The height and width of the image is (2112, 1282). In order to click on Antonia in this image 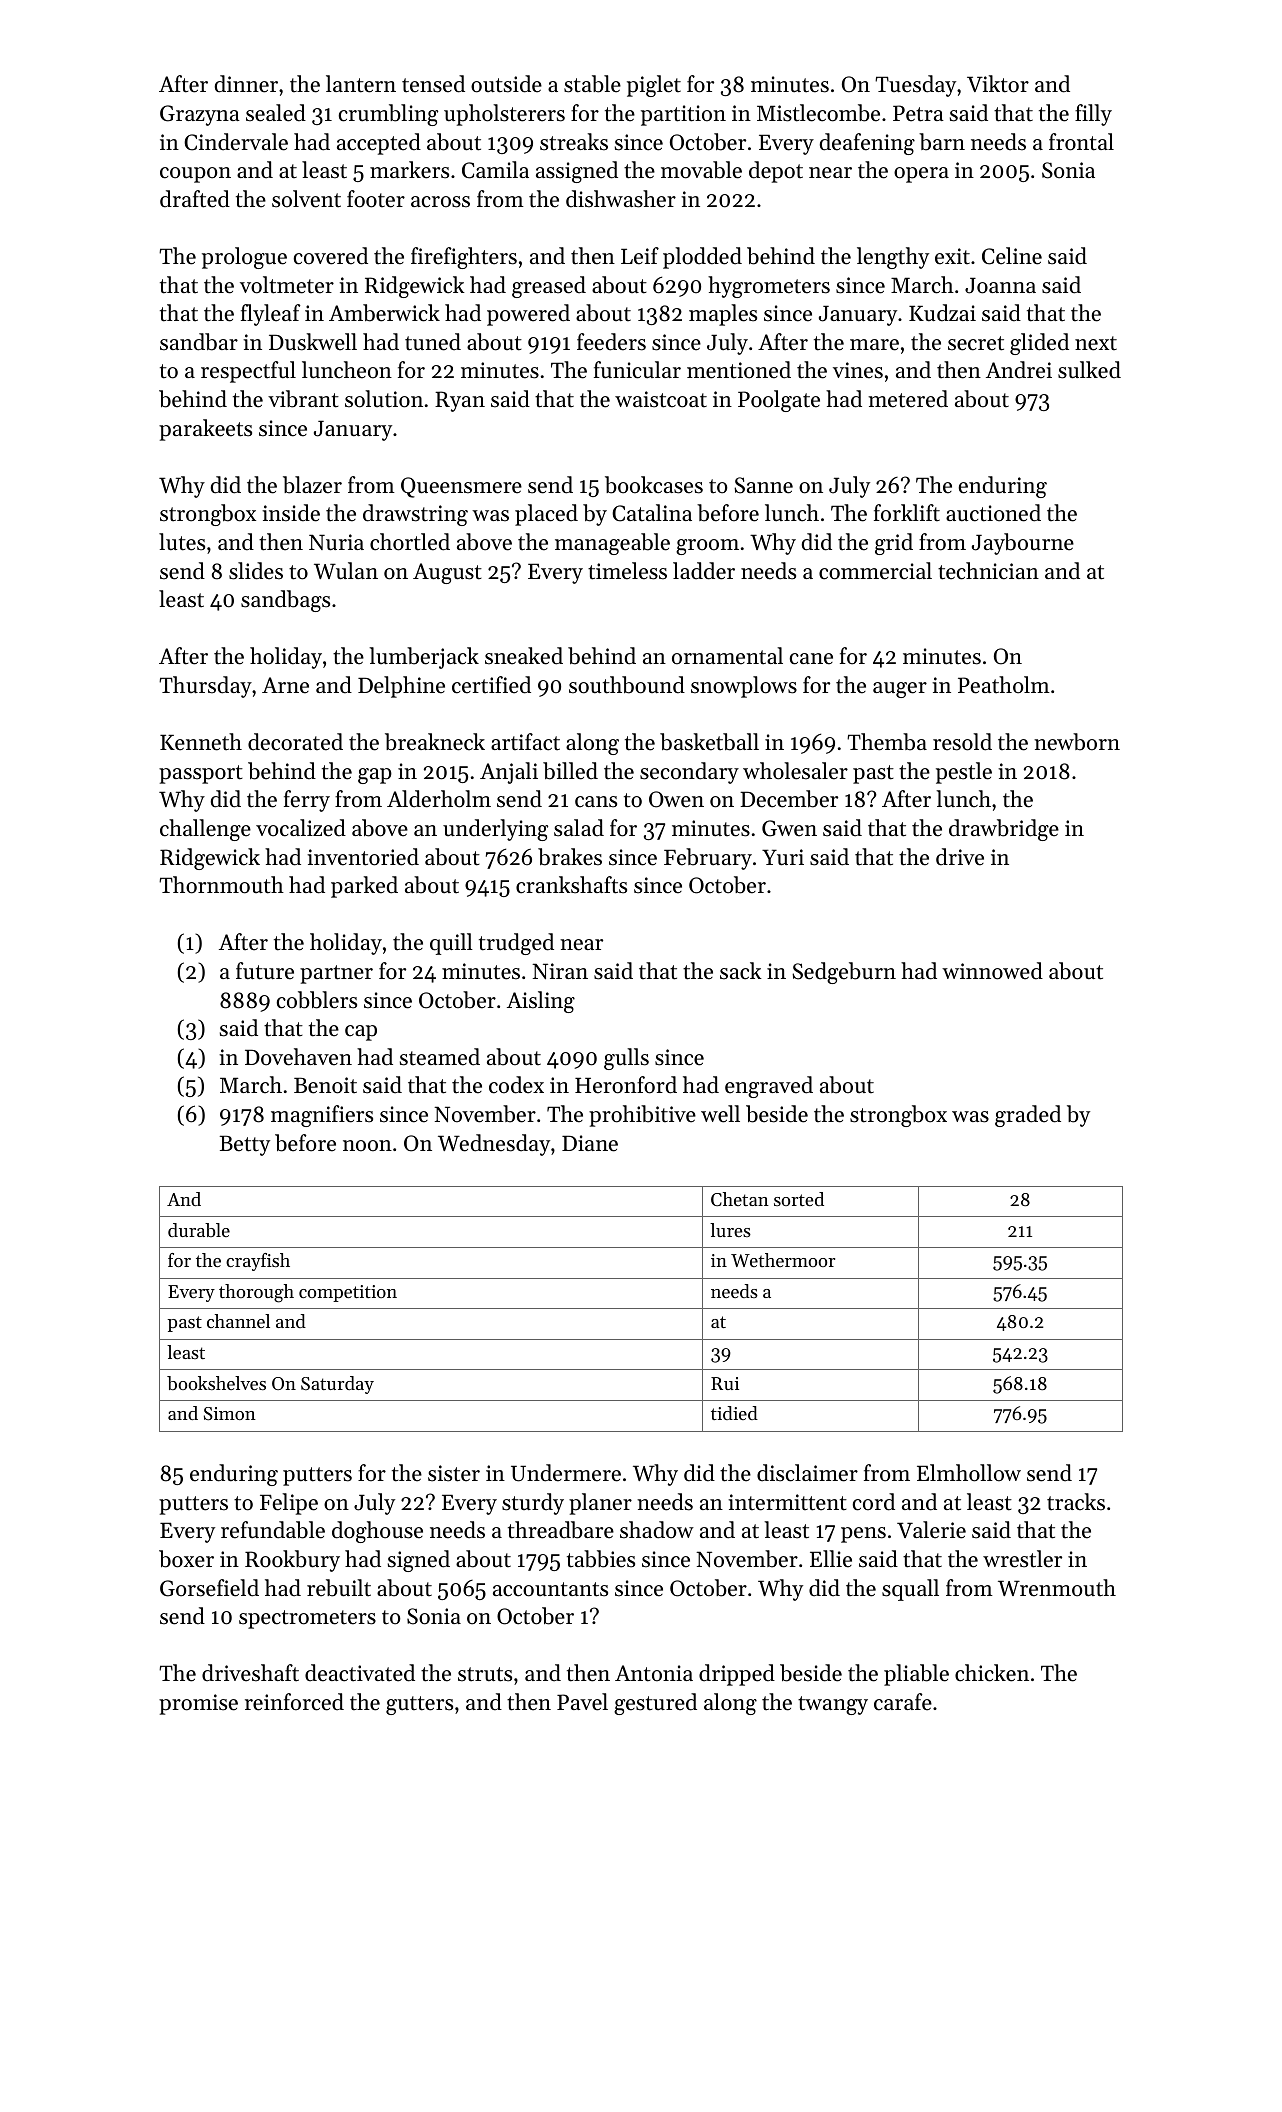, I will do `click(654, 1673)`.
